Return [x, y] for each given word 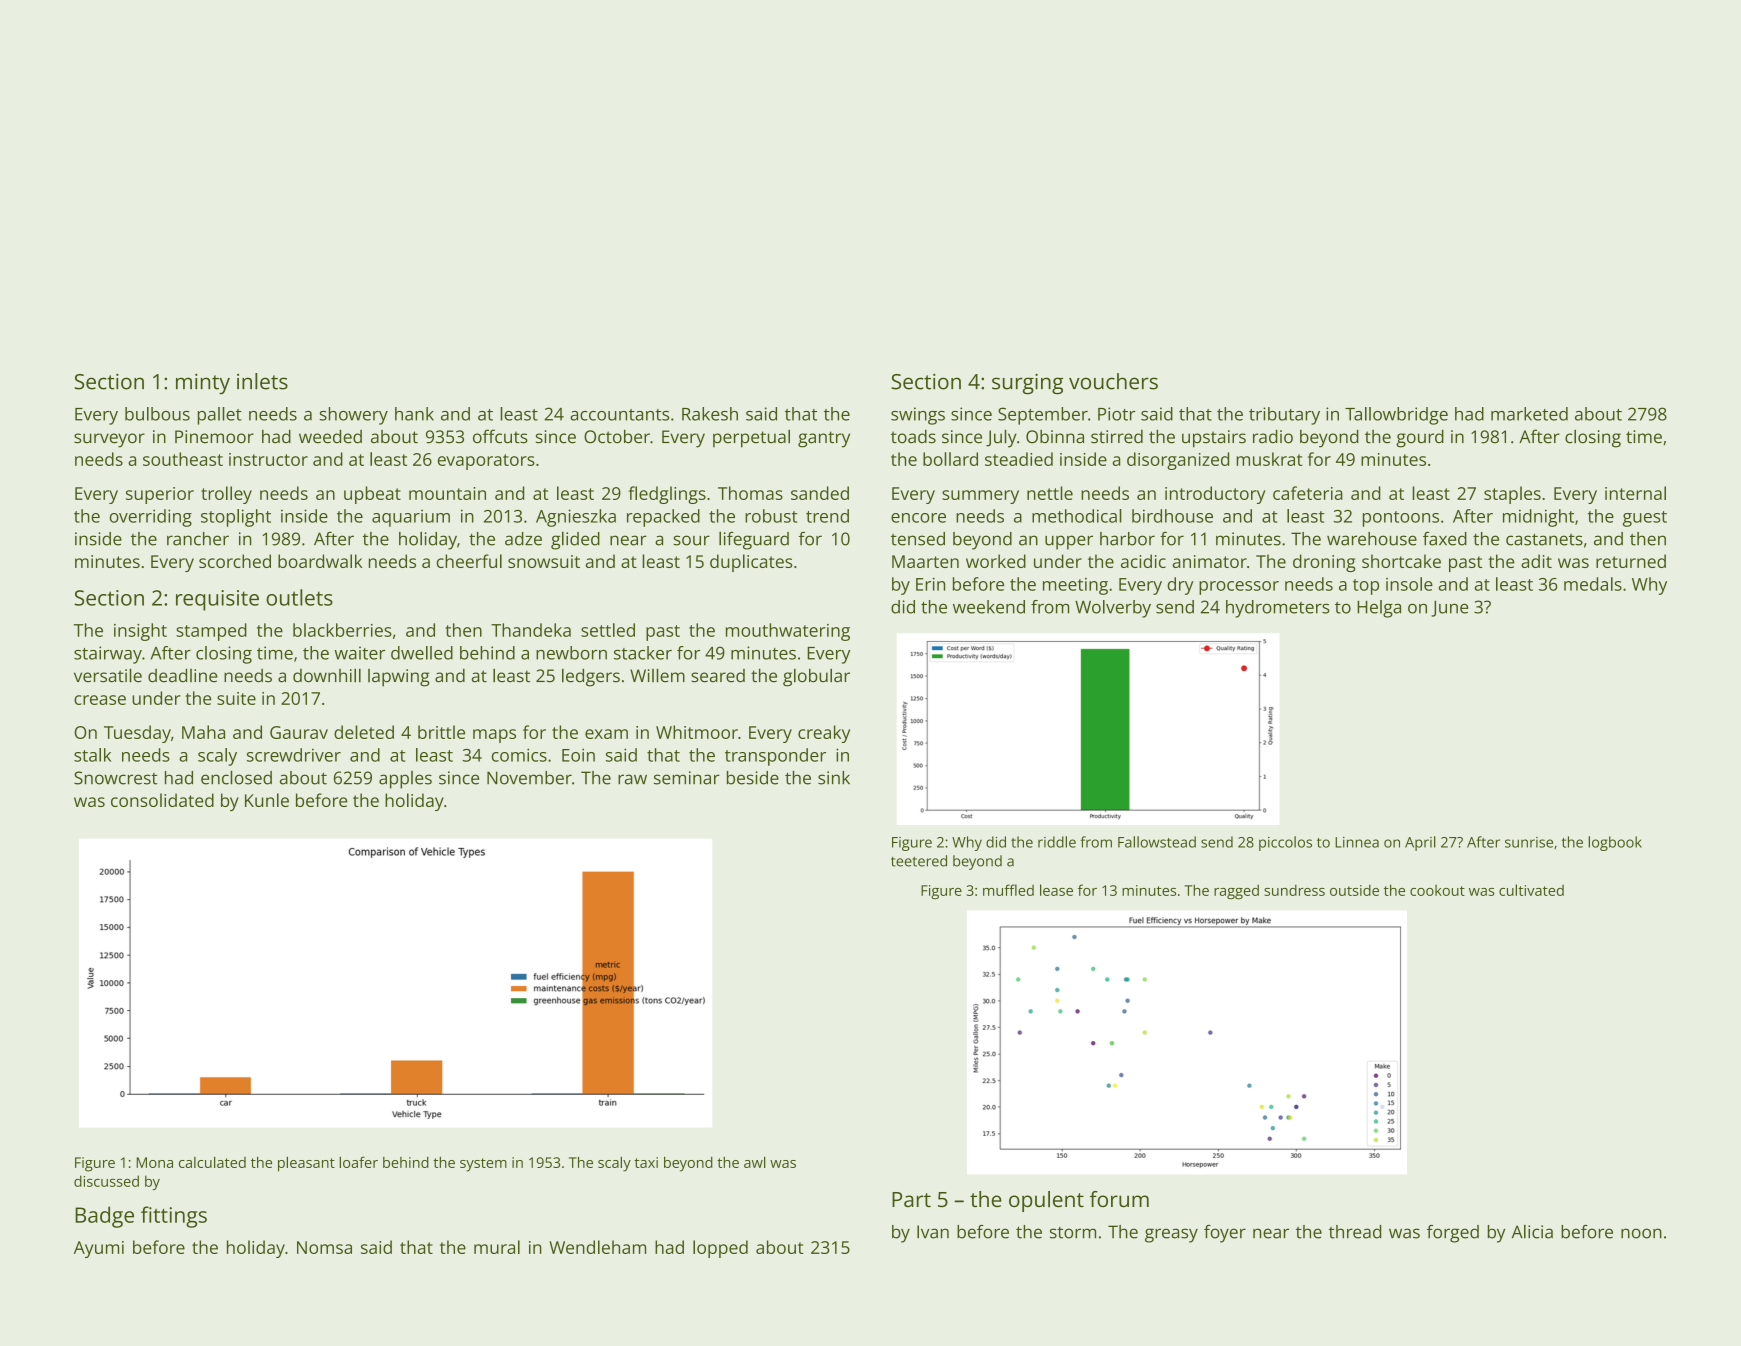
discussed [106, 1181]
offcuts [500, 436]
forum [1119, 1199]
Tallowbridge [1396, 416]
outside [1354, 890]
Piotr [1116, 414]
